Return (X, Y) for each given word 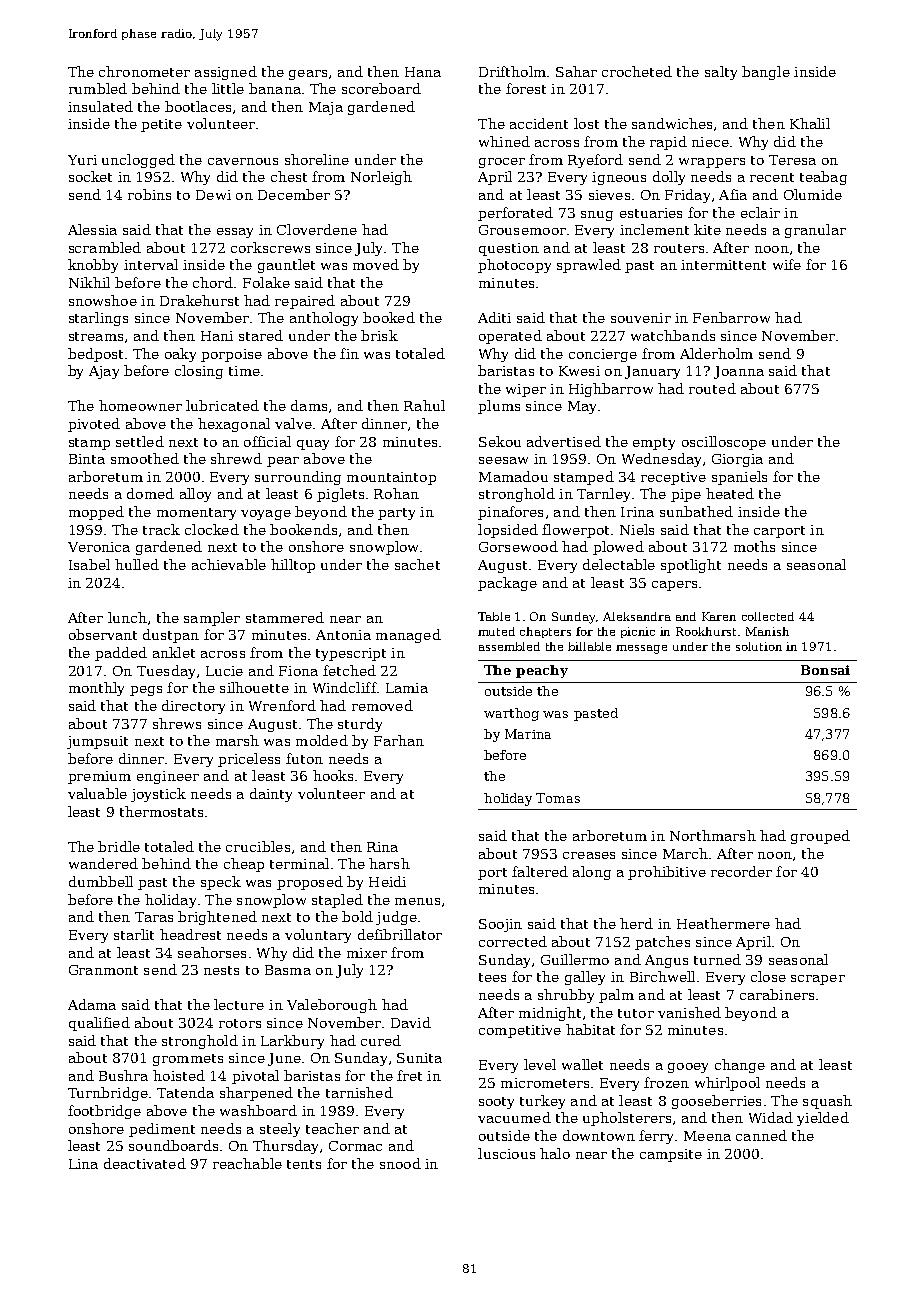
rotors (240, 1023)
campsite (671, 1155)
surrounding (298, 478)
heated (730, 493)
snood (400, 1163)
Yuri (82, 160)
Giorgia (737, 460)
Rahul (424, 405)
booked (389, 317)
